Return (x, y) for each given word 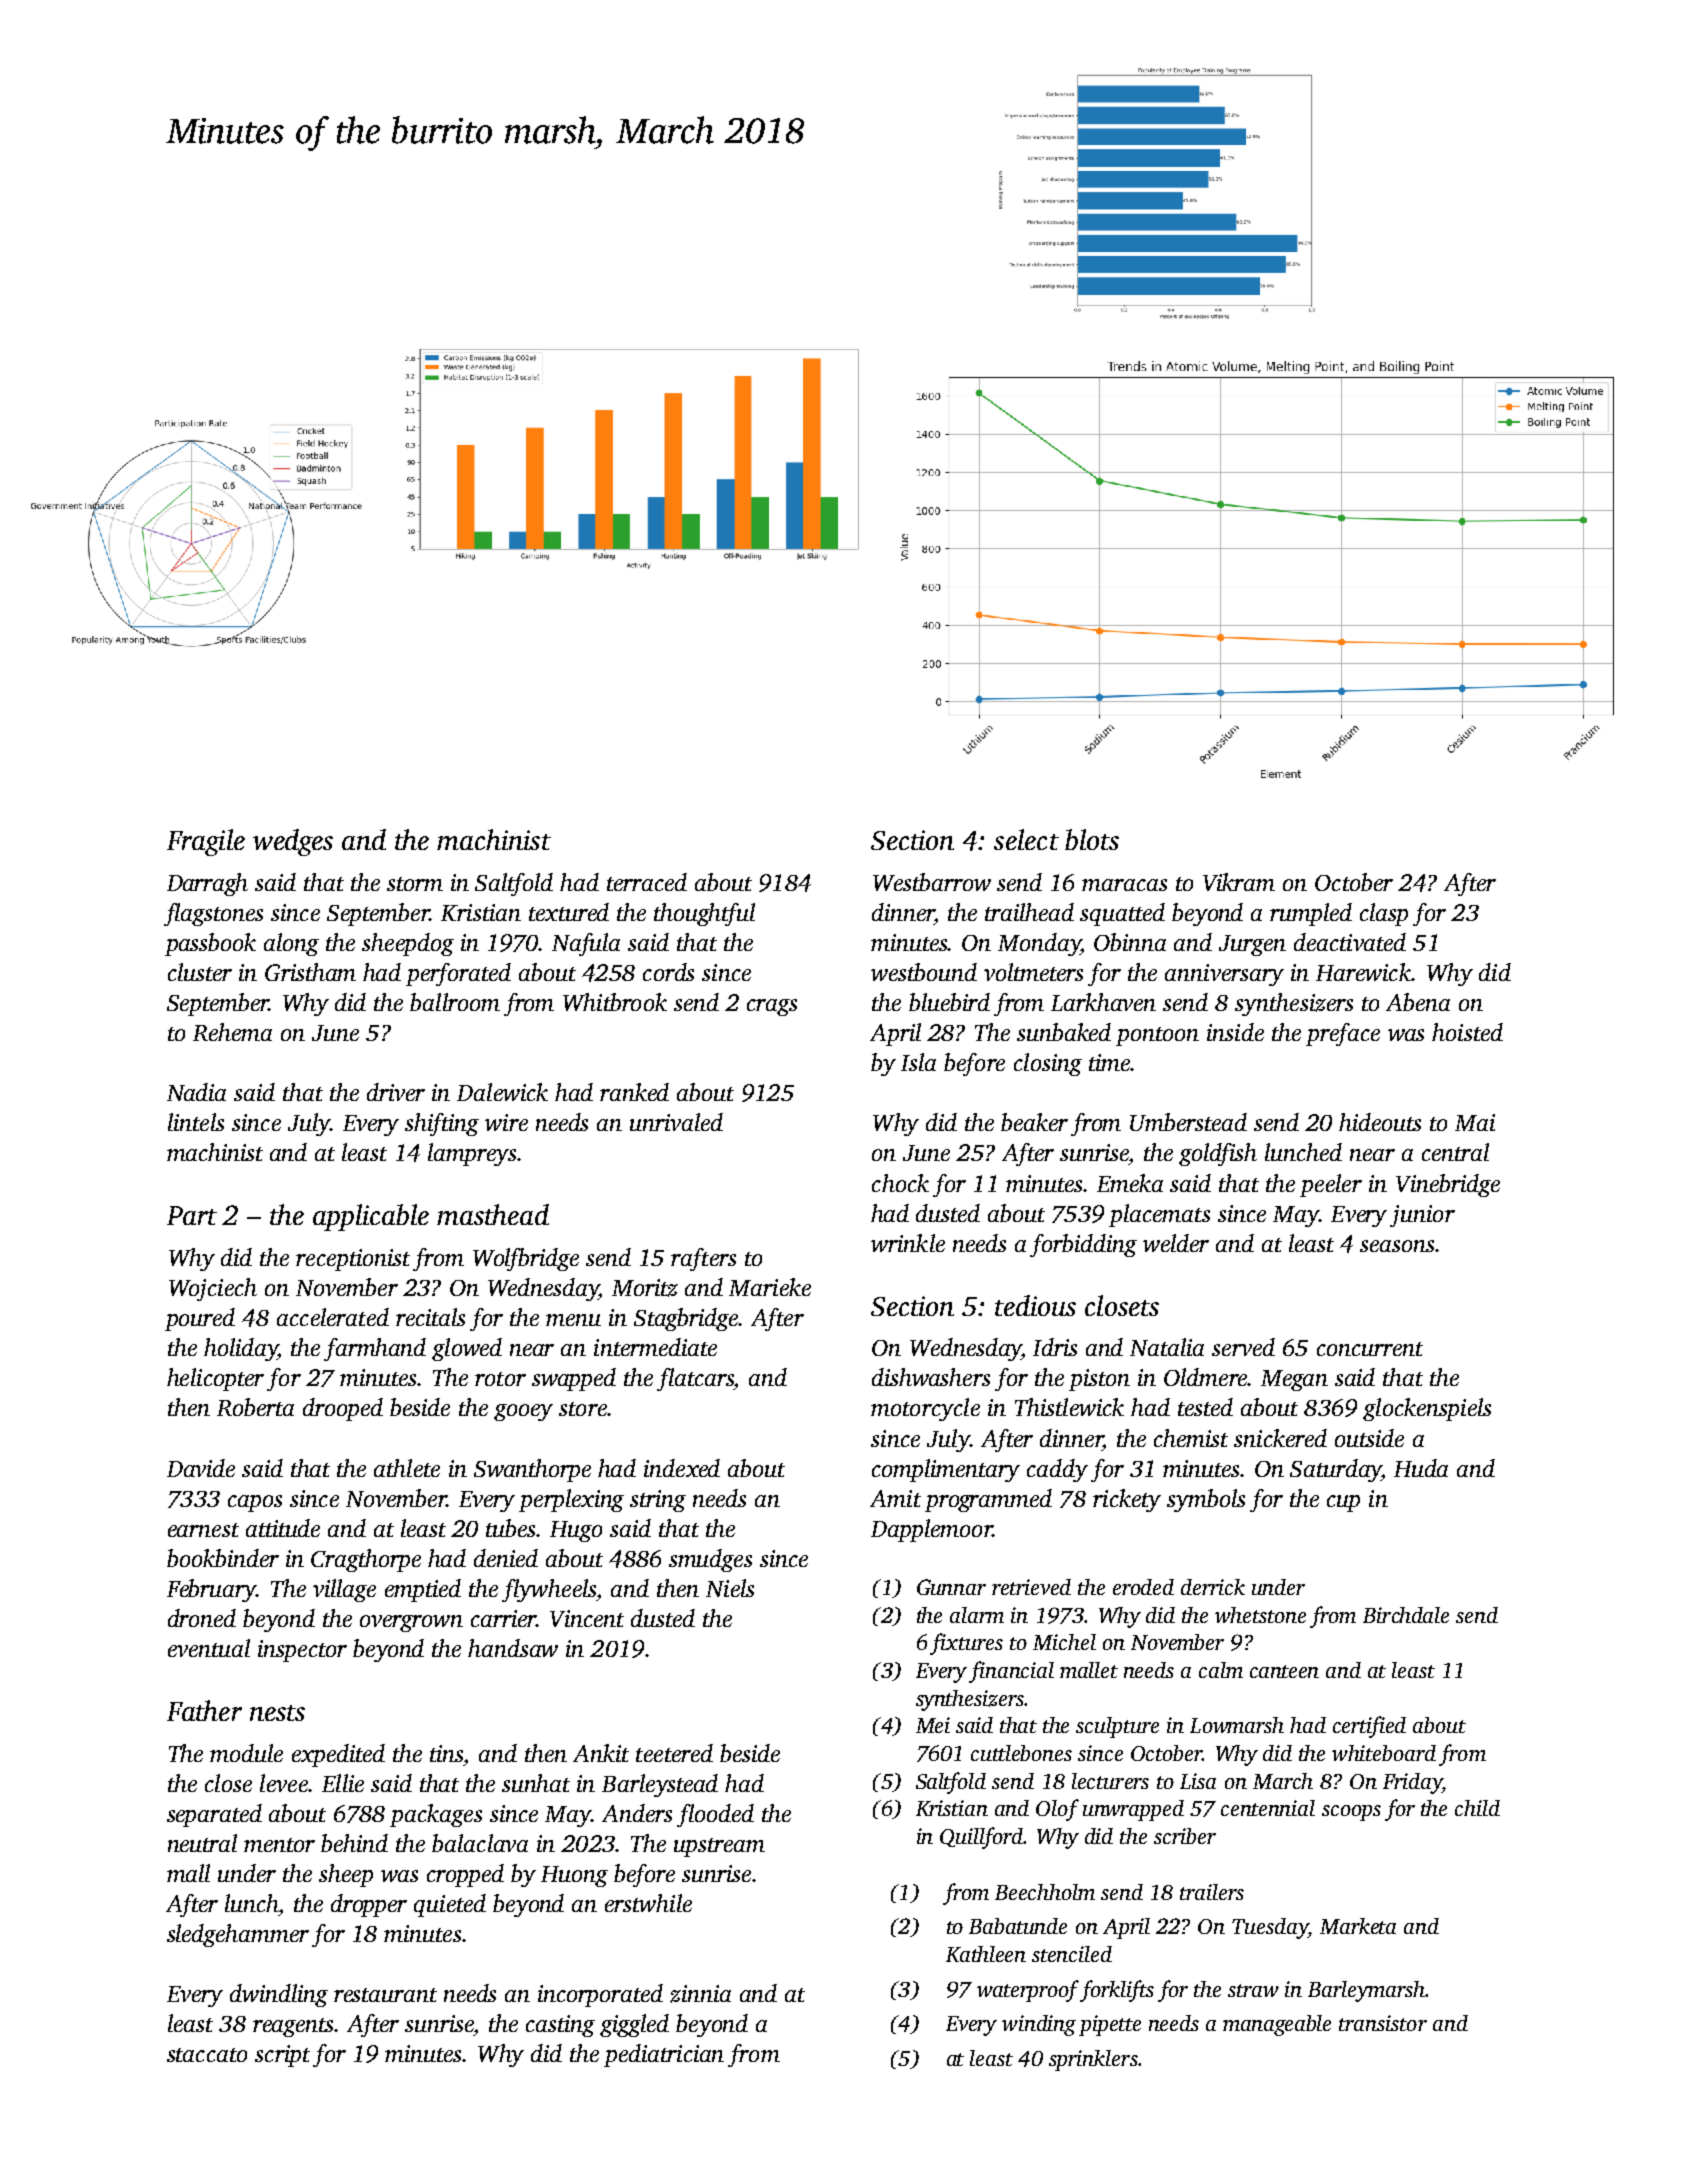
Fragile (206, 842)
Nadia (196, 1092)
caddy (1057, 1470)
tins (446, 1753)
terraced (647, 882)
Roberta (255, 1407)
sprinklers (1093, 2060)
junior (1422, 1216)
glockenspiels (1427, 1409)
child (1477, 1808)
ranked (634, 1092)
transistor (1383, 2023)
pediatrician (664, 2055)
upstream (719, 1847)
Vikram (1239, 882)
